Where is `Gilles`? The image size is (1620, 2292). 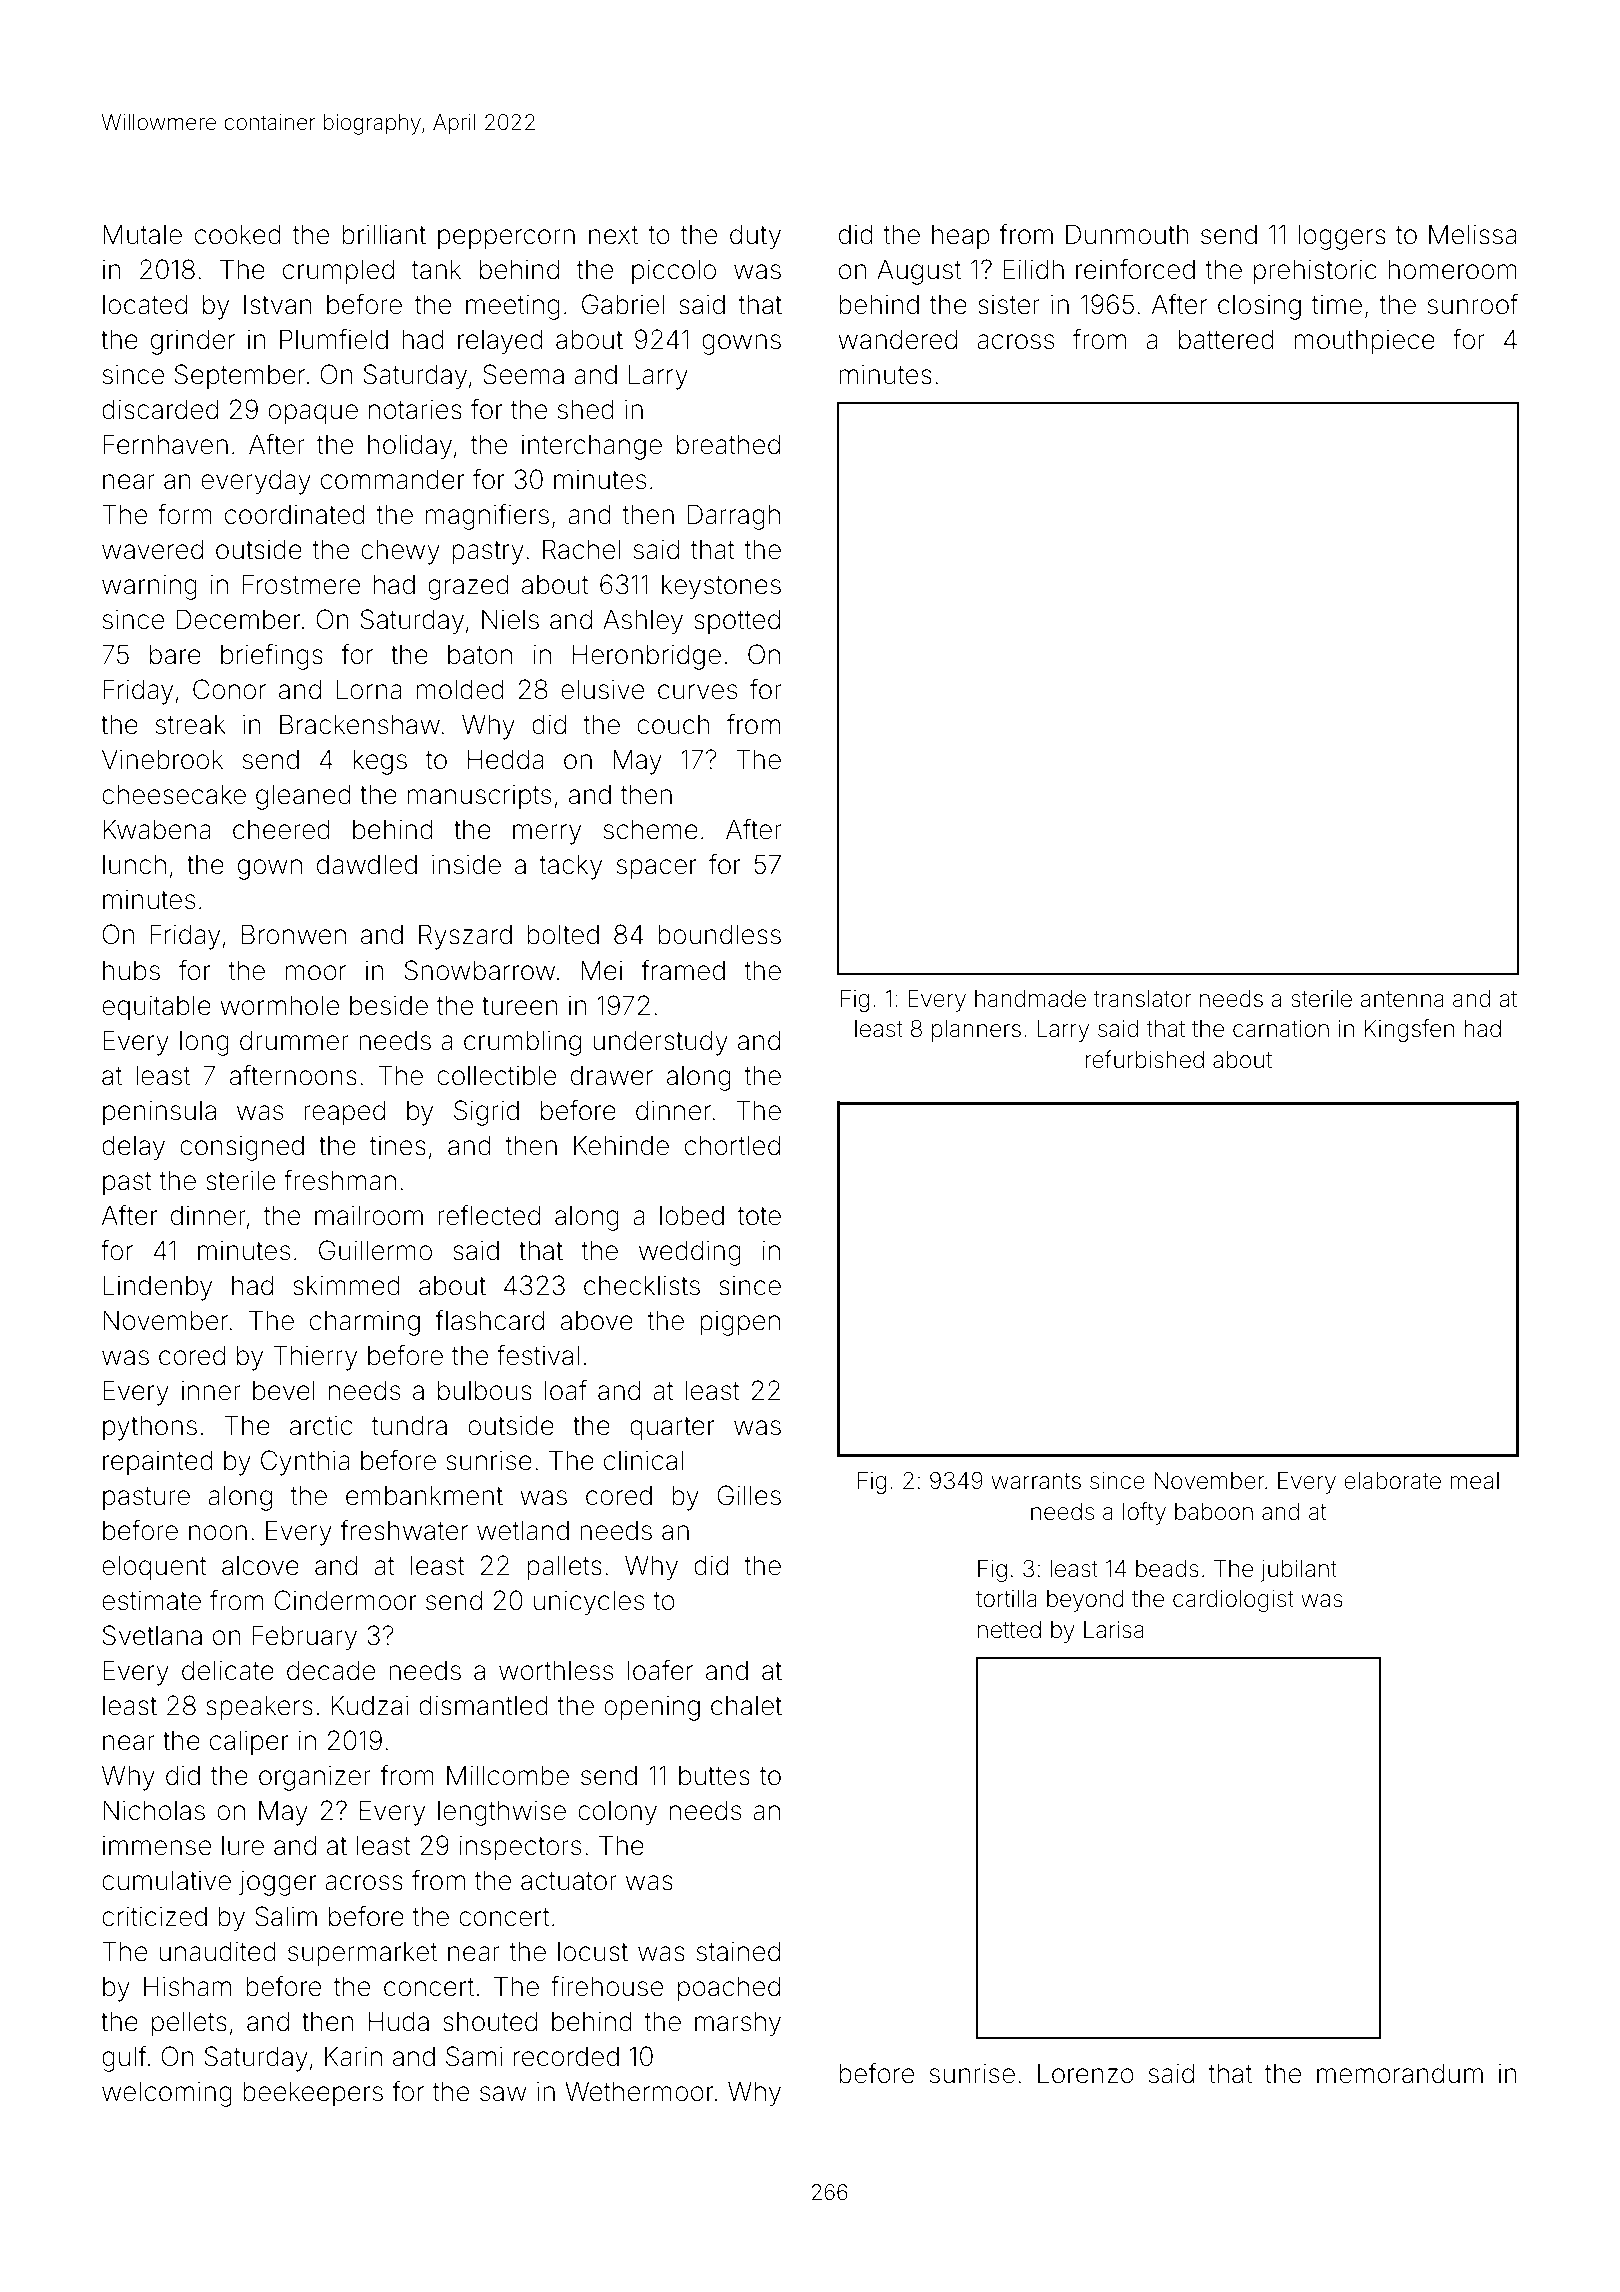 Gilles is located at coordinates (749, 1495).
